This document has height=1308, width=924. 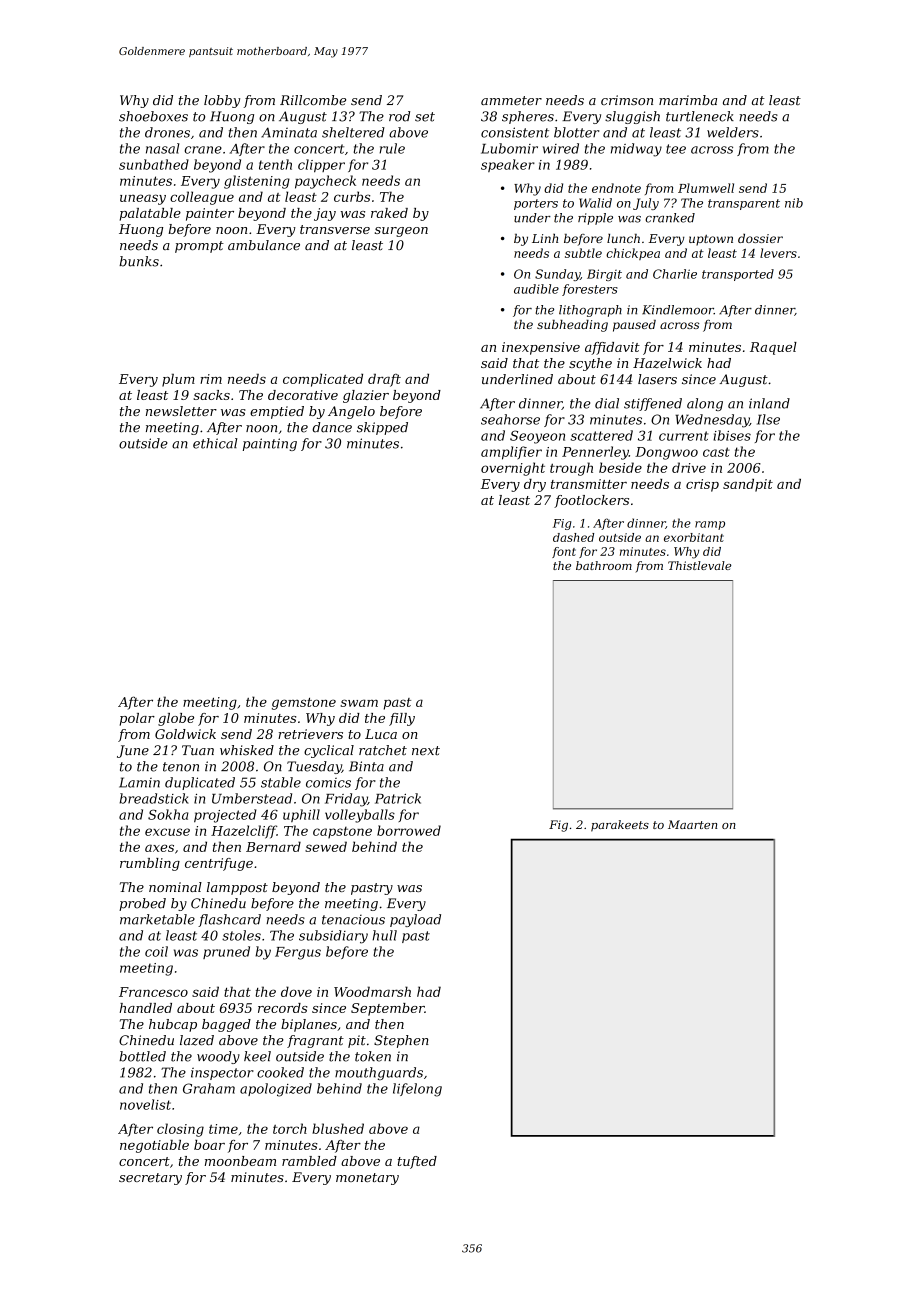 I want to click on closing, so click(x=180, y=1130).
